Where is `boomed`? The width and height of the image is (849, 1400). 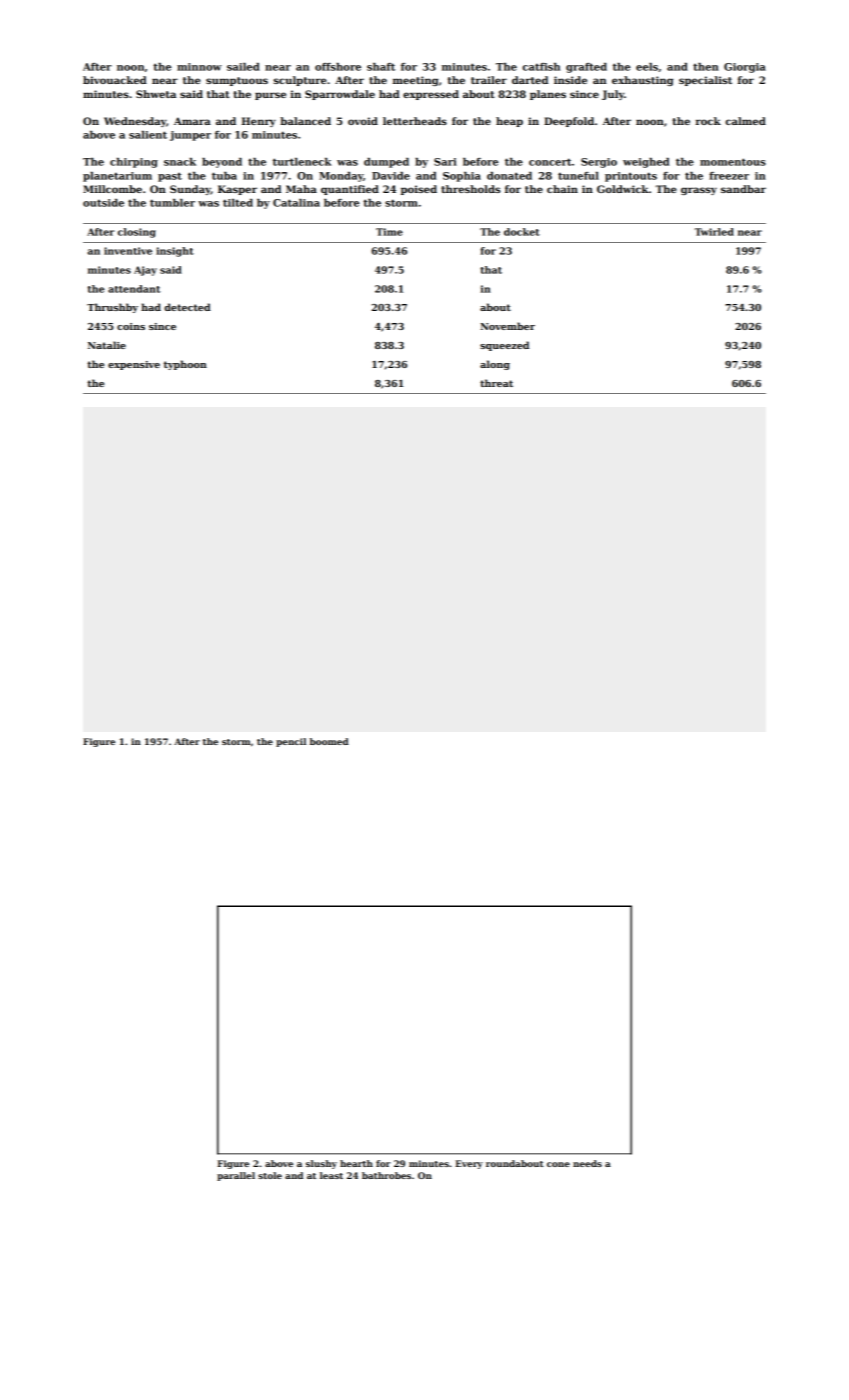
boomed is located at coordinates (329, 741).
